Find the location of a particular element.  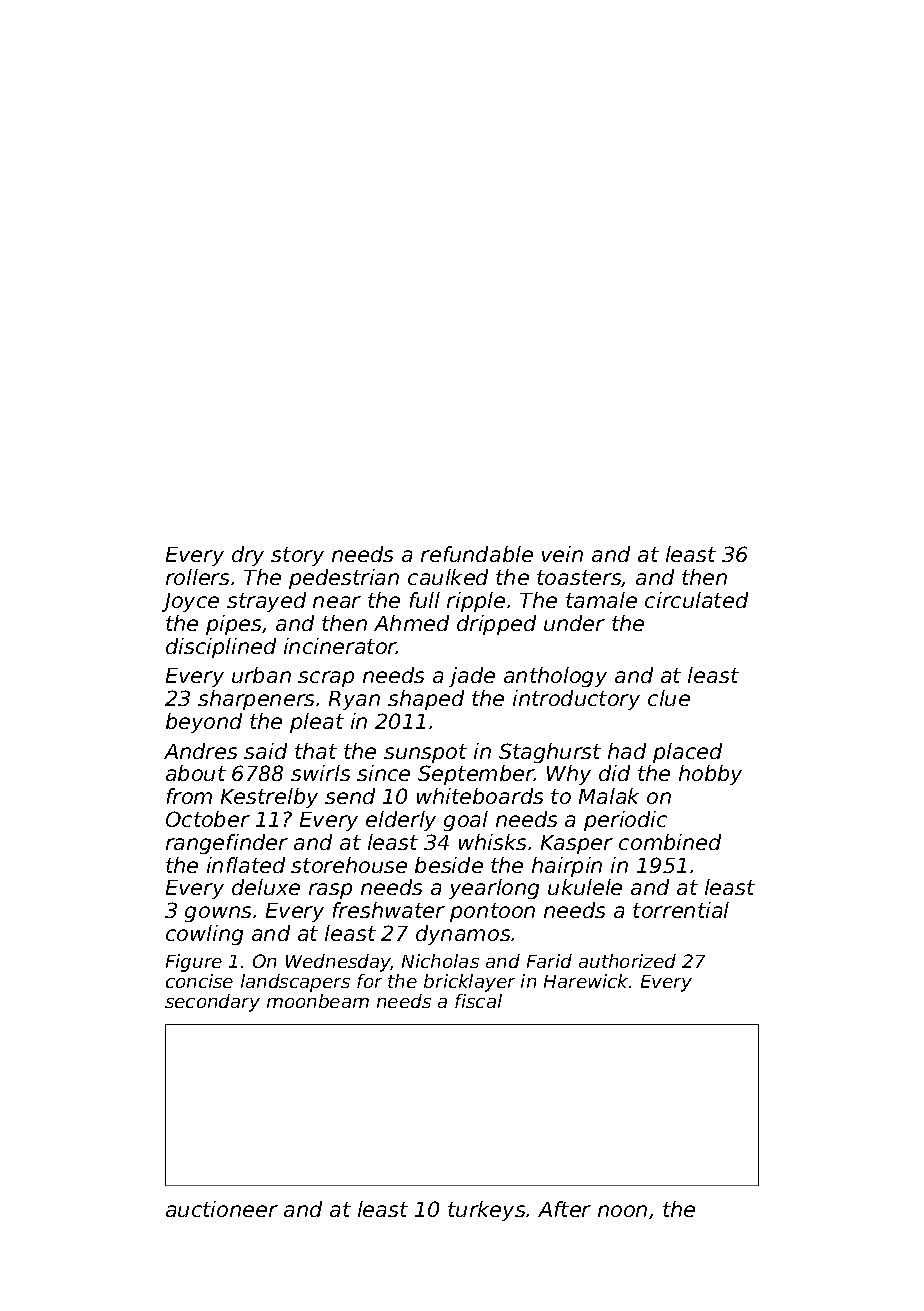

about is located at coordinates (196, 773).
